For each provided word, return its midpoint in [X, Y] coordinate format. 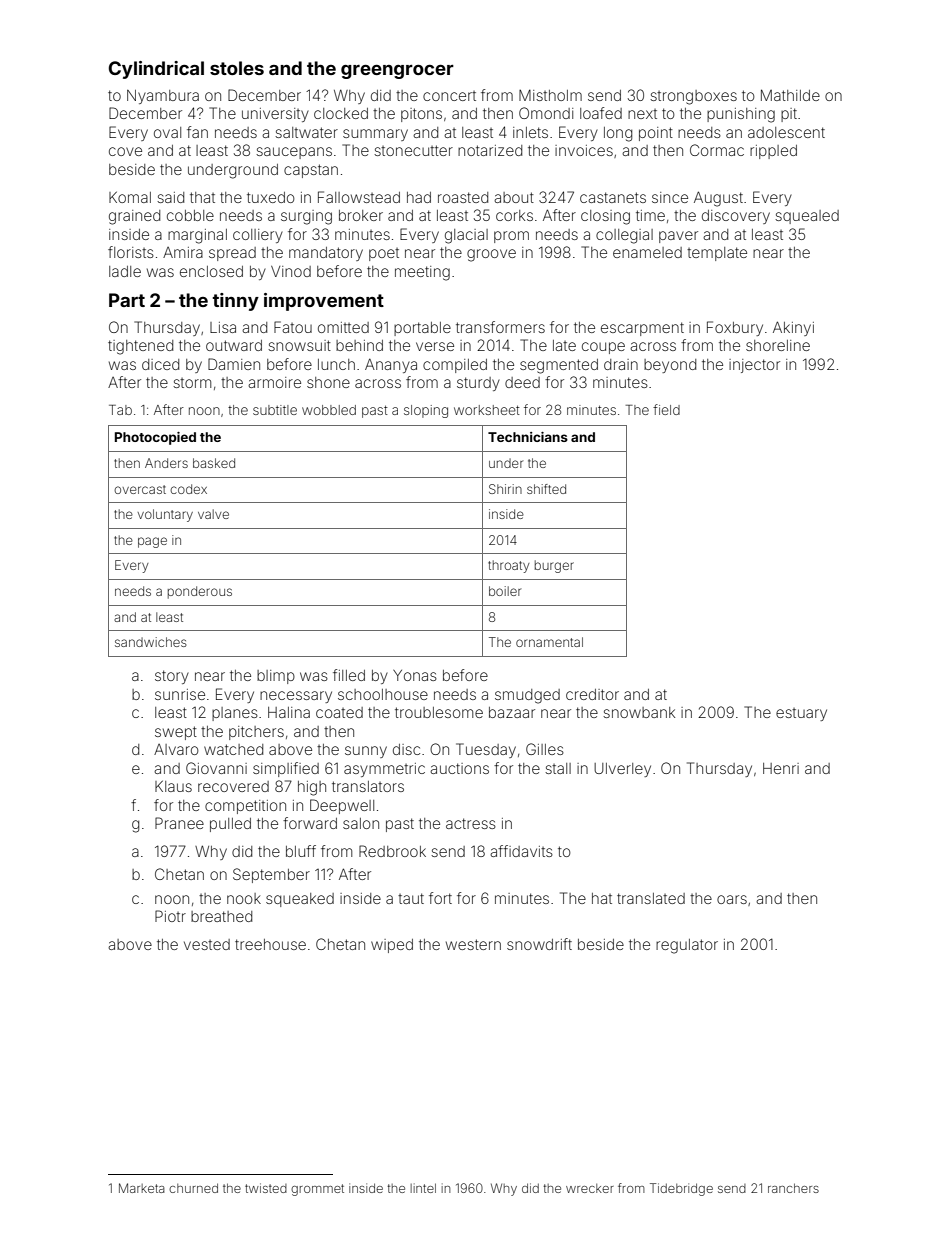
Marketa [142, 1188]
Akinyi [793, 328]
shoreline [778, 345]
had [419, 197]
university [275, 115]
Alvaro [176, 749]
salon [361, 823]
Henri [781, 768]
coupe [603, 348]
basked [214, 463]
